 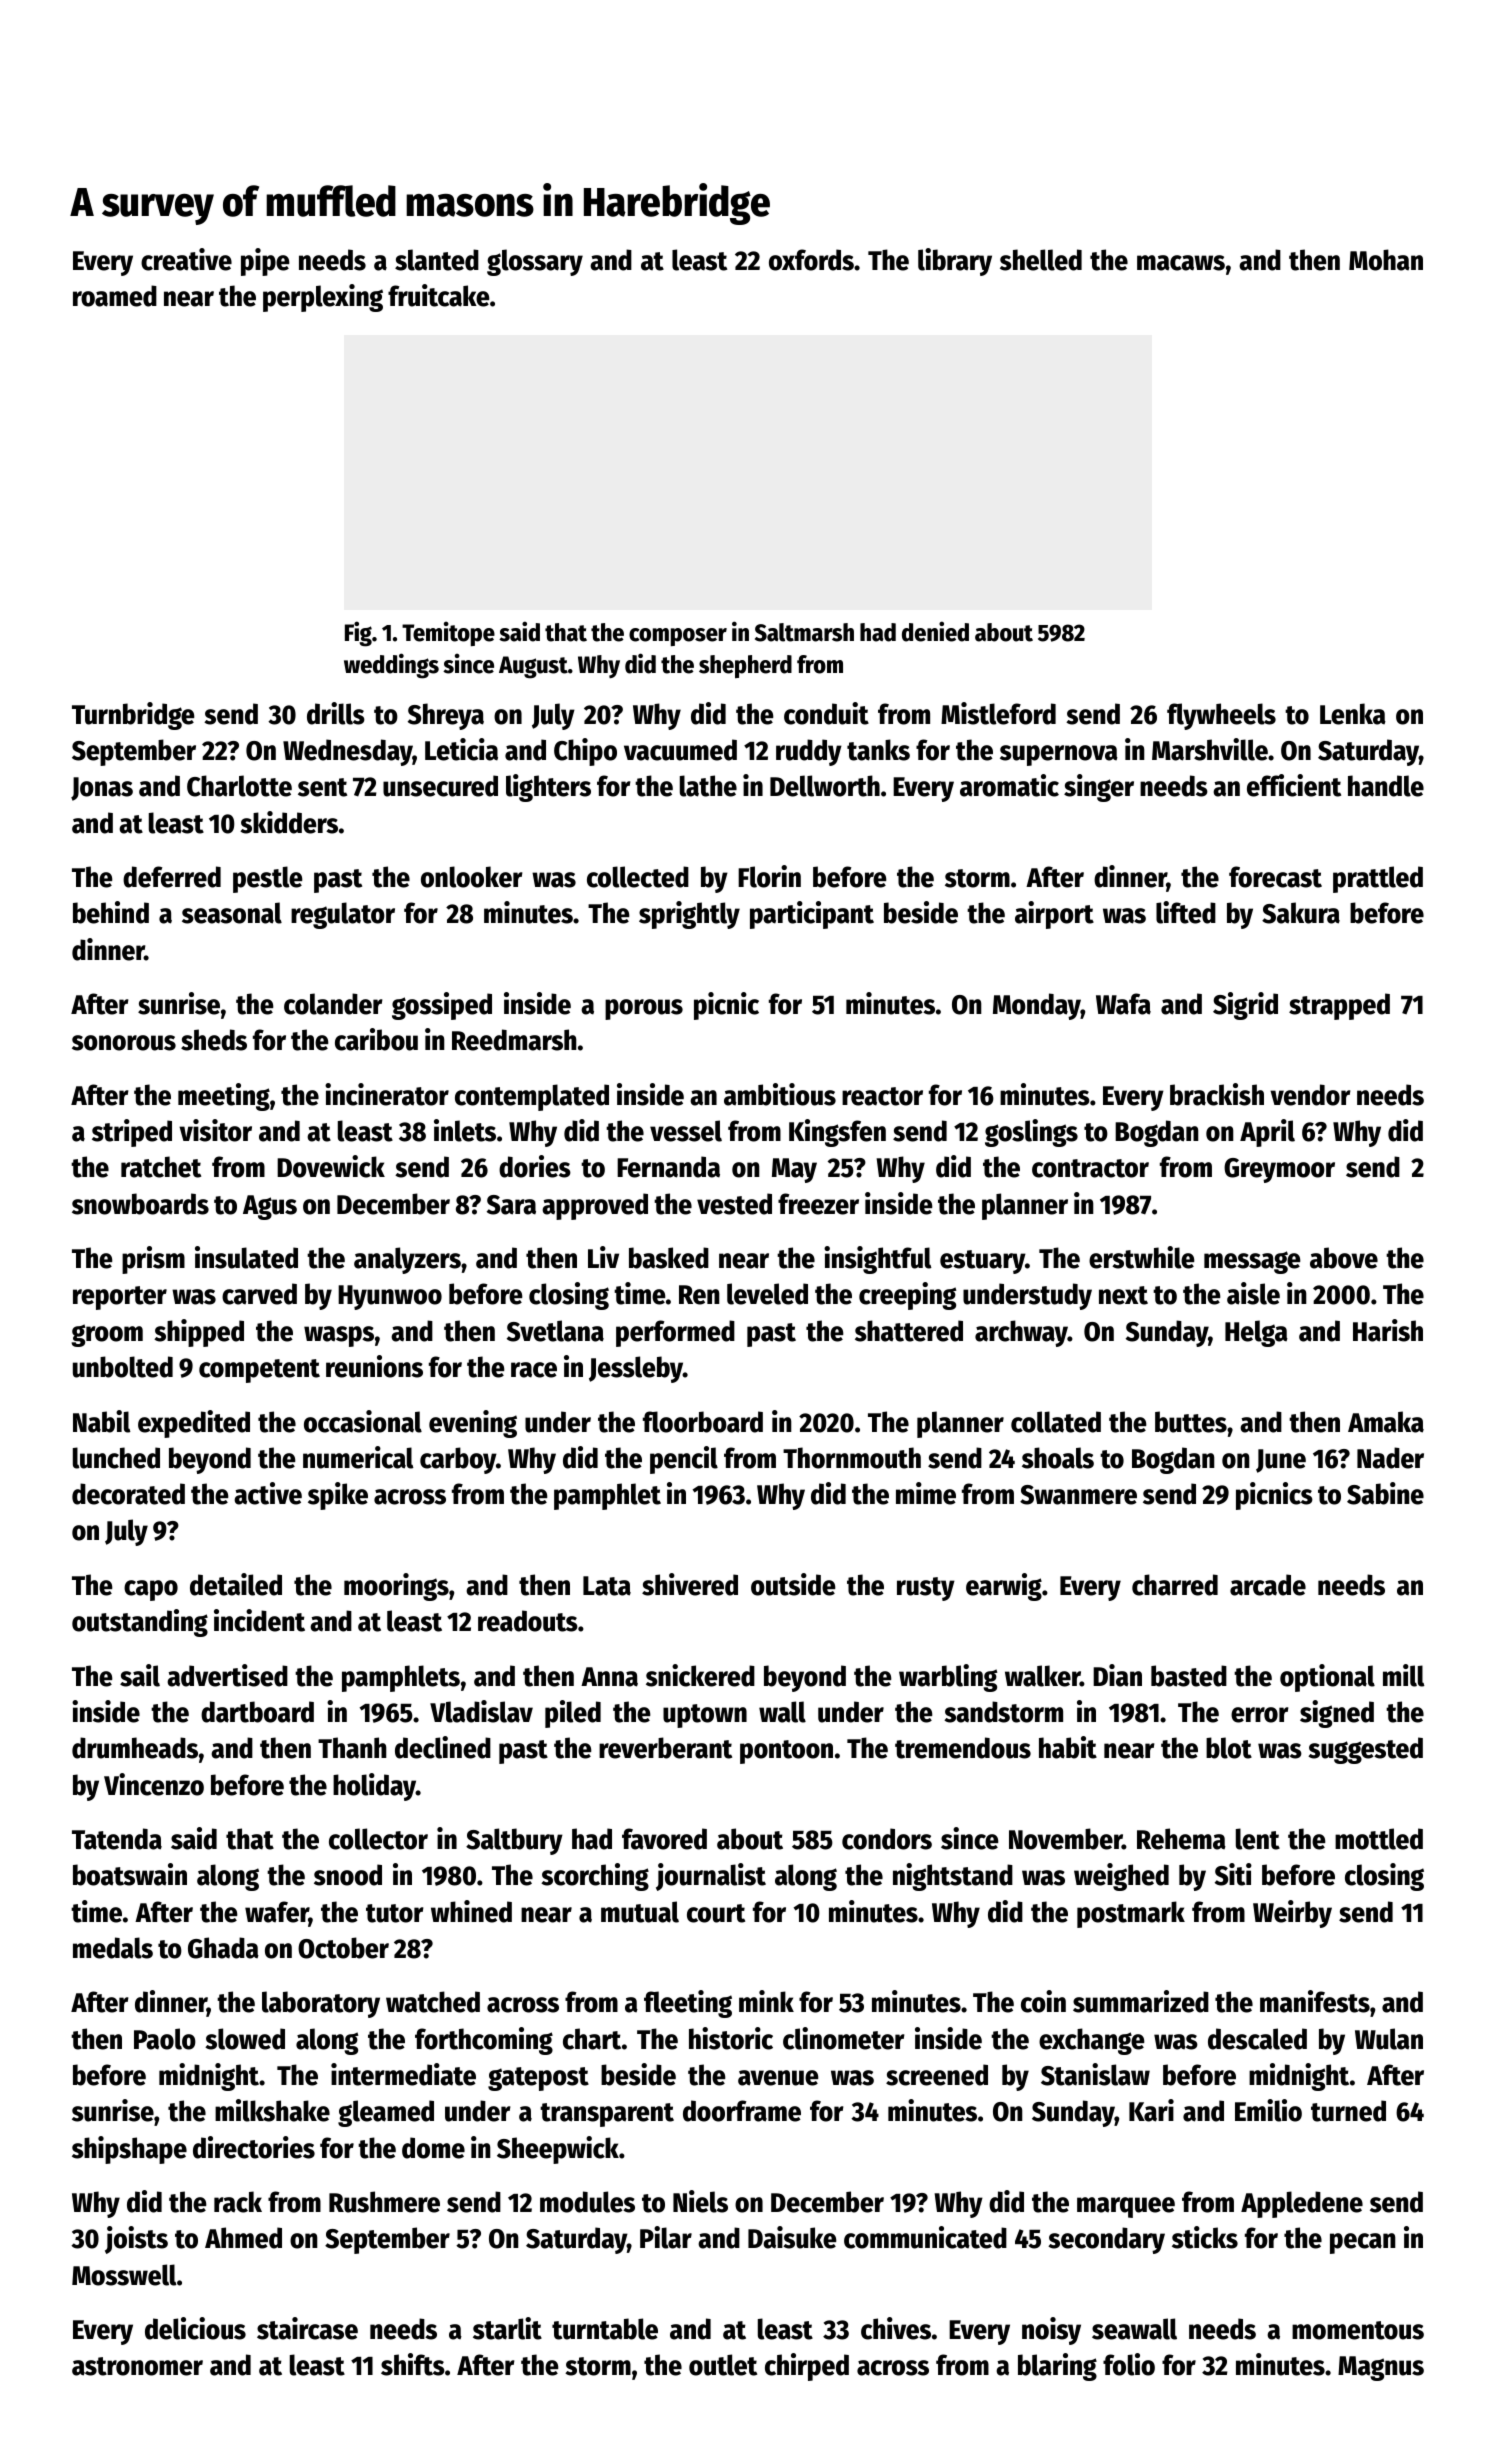 I want to click on Appledene, so click(x=1302, y=2204).
